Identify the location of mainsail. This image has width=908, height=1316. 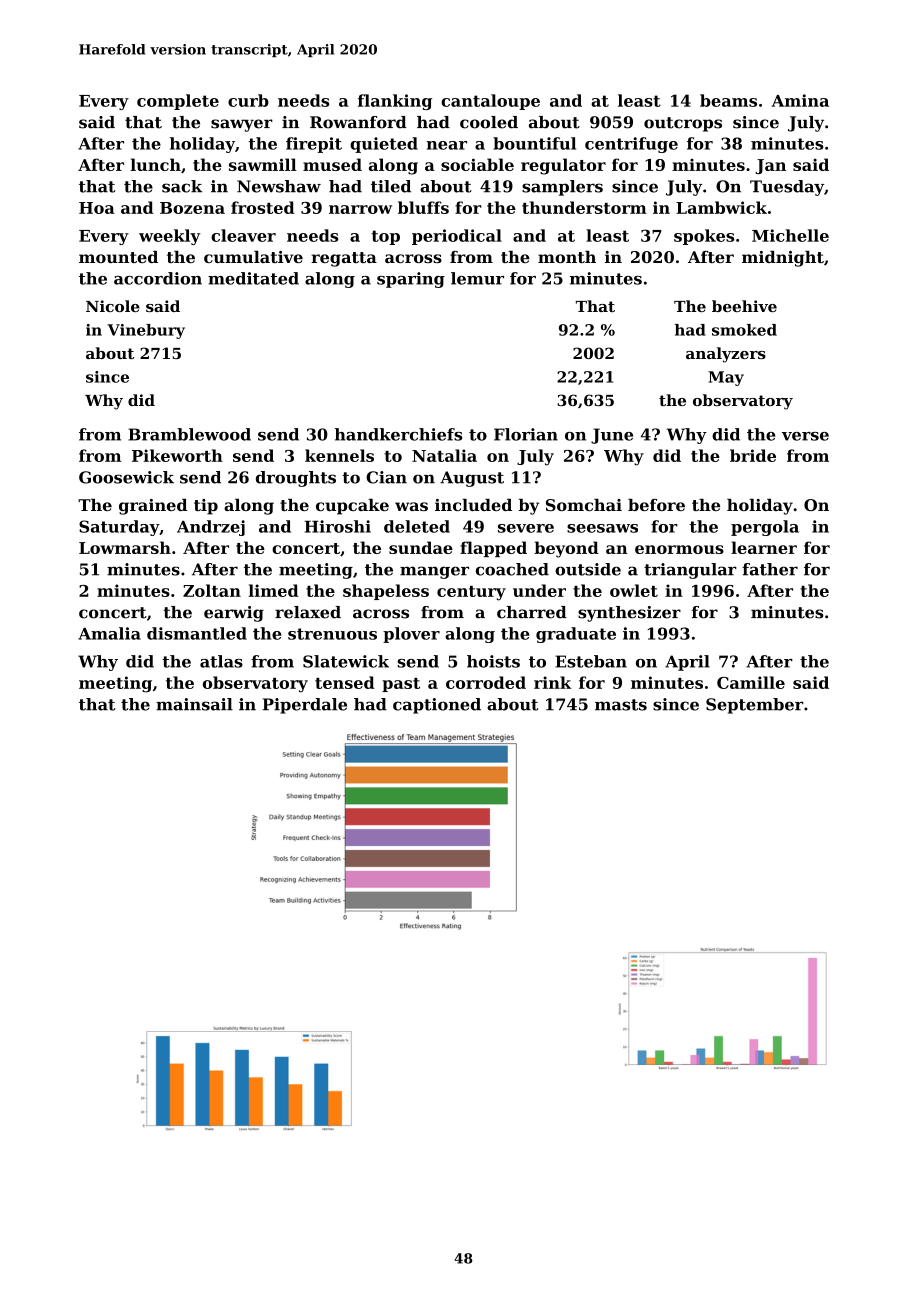
(194, 704).
